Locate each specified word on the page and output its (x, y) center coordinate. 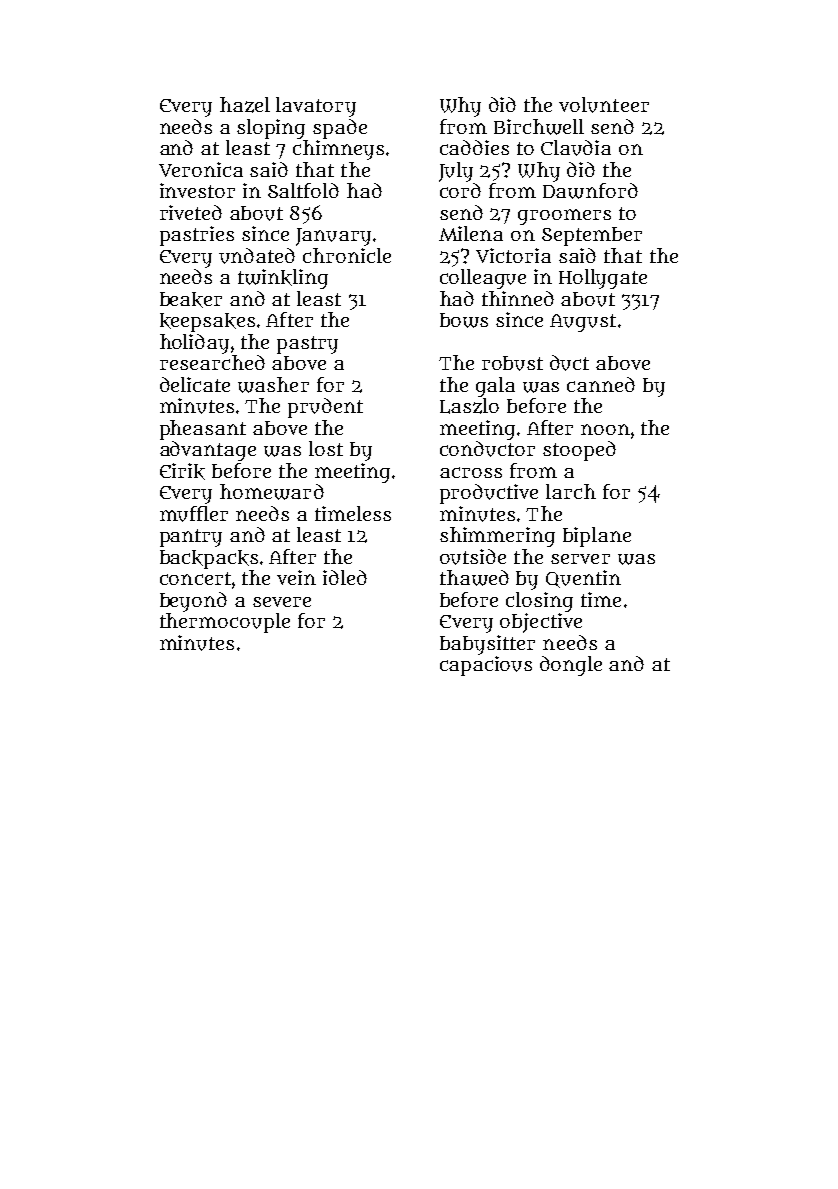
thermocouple (225, 623)
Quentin (583, 579)
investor (197, 190)
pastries (197, 236)
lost (326, 448)
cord (460, 190)
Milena (471, 233)
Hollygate (603, 279)
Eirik (182, 471)
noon (605, 429)
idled (345, 577)
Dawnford (590, 191)
